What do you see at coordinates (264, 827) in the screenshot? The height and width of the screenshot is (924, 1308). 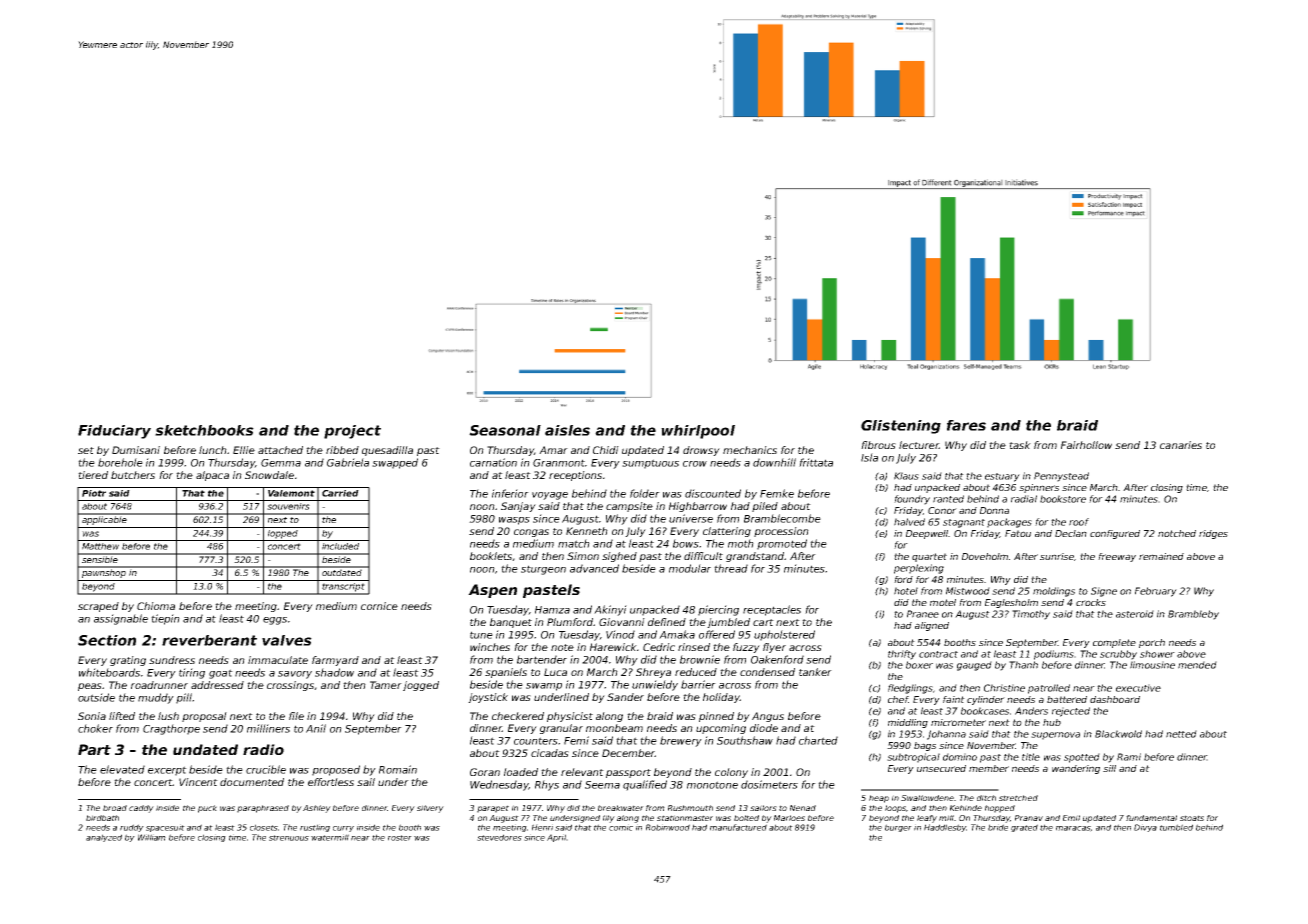 I see `closets` at bounding box center [264, 827].
